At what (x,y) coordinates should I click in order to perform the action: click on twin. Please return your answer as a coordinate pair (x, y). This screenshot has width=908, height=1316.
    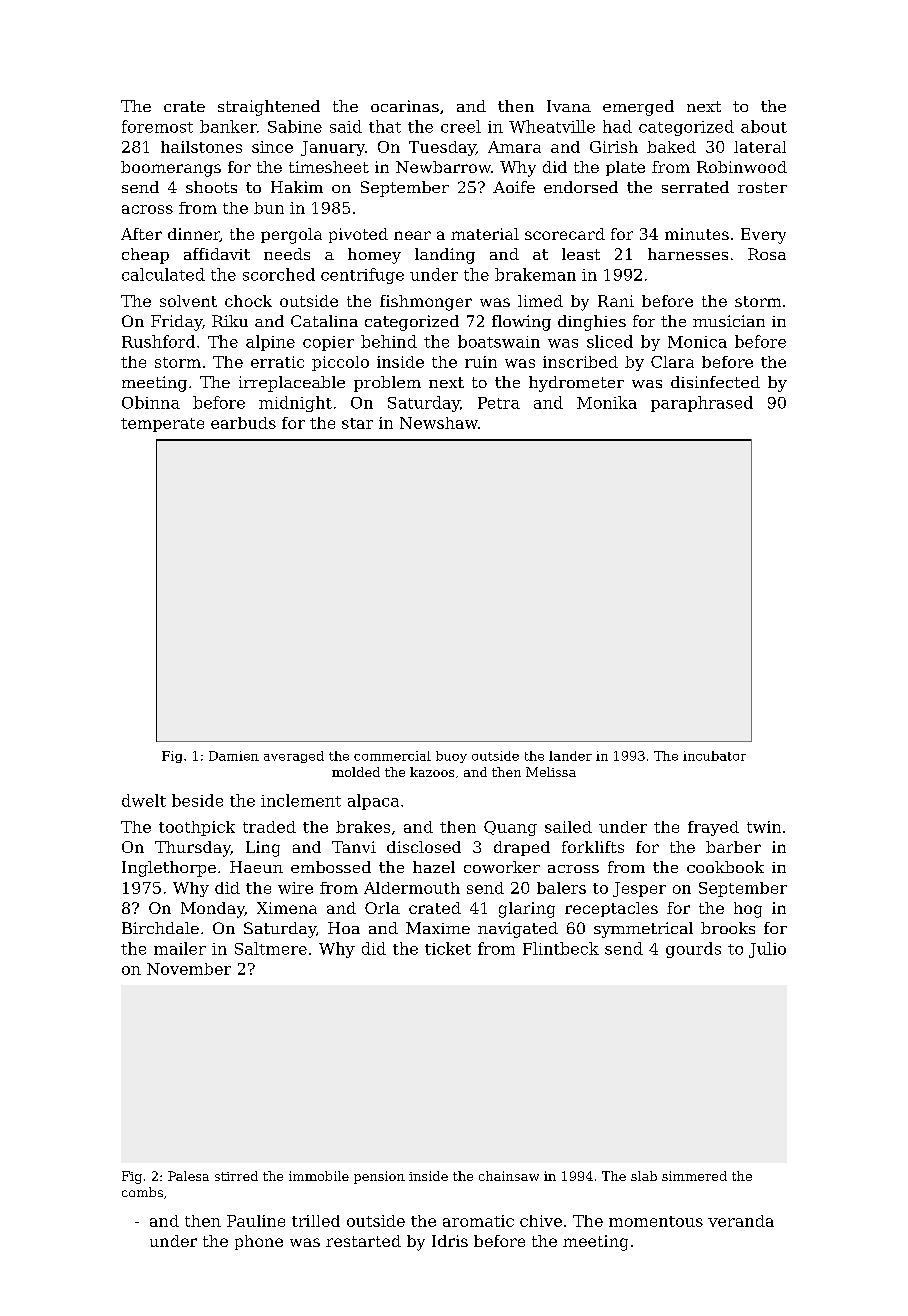
    Looking at the image, I should click on (764, 827).
